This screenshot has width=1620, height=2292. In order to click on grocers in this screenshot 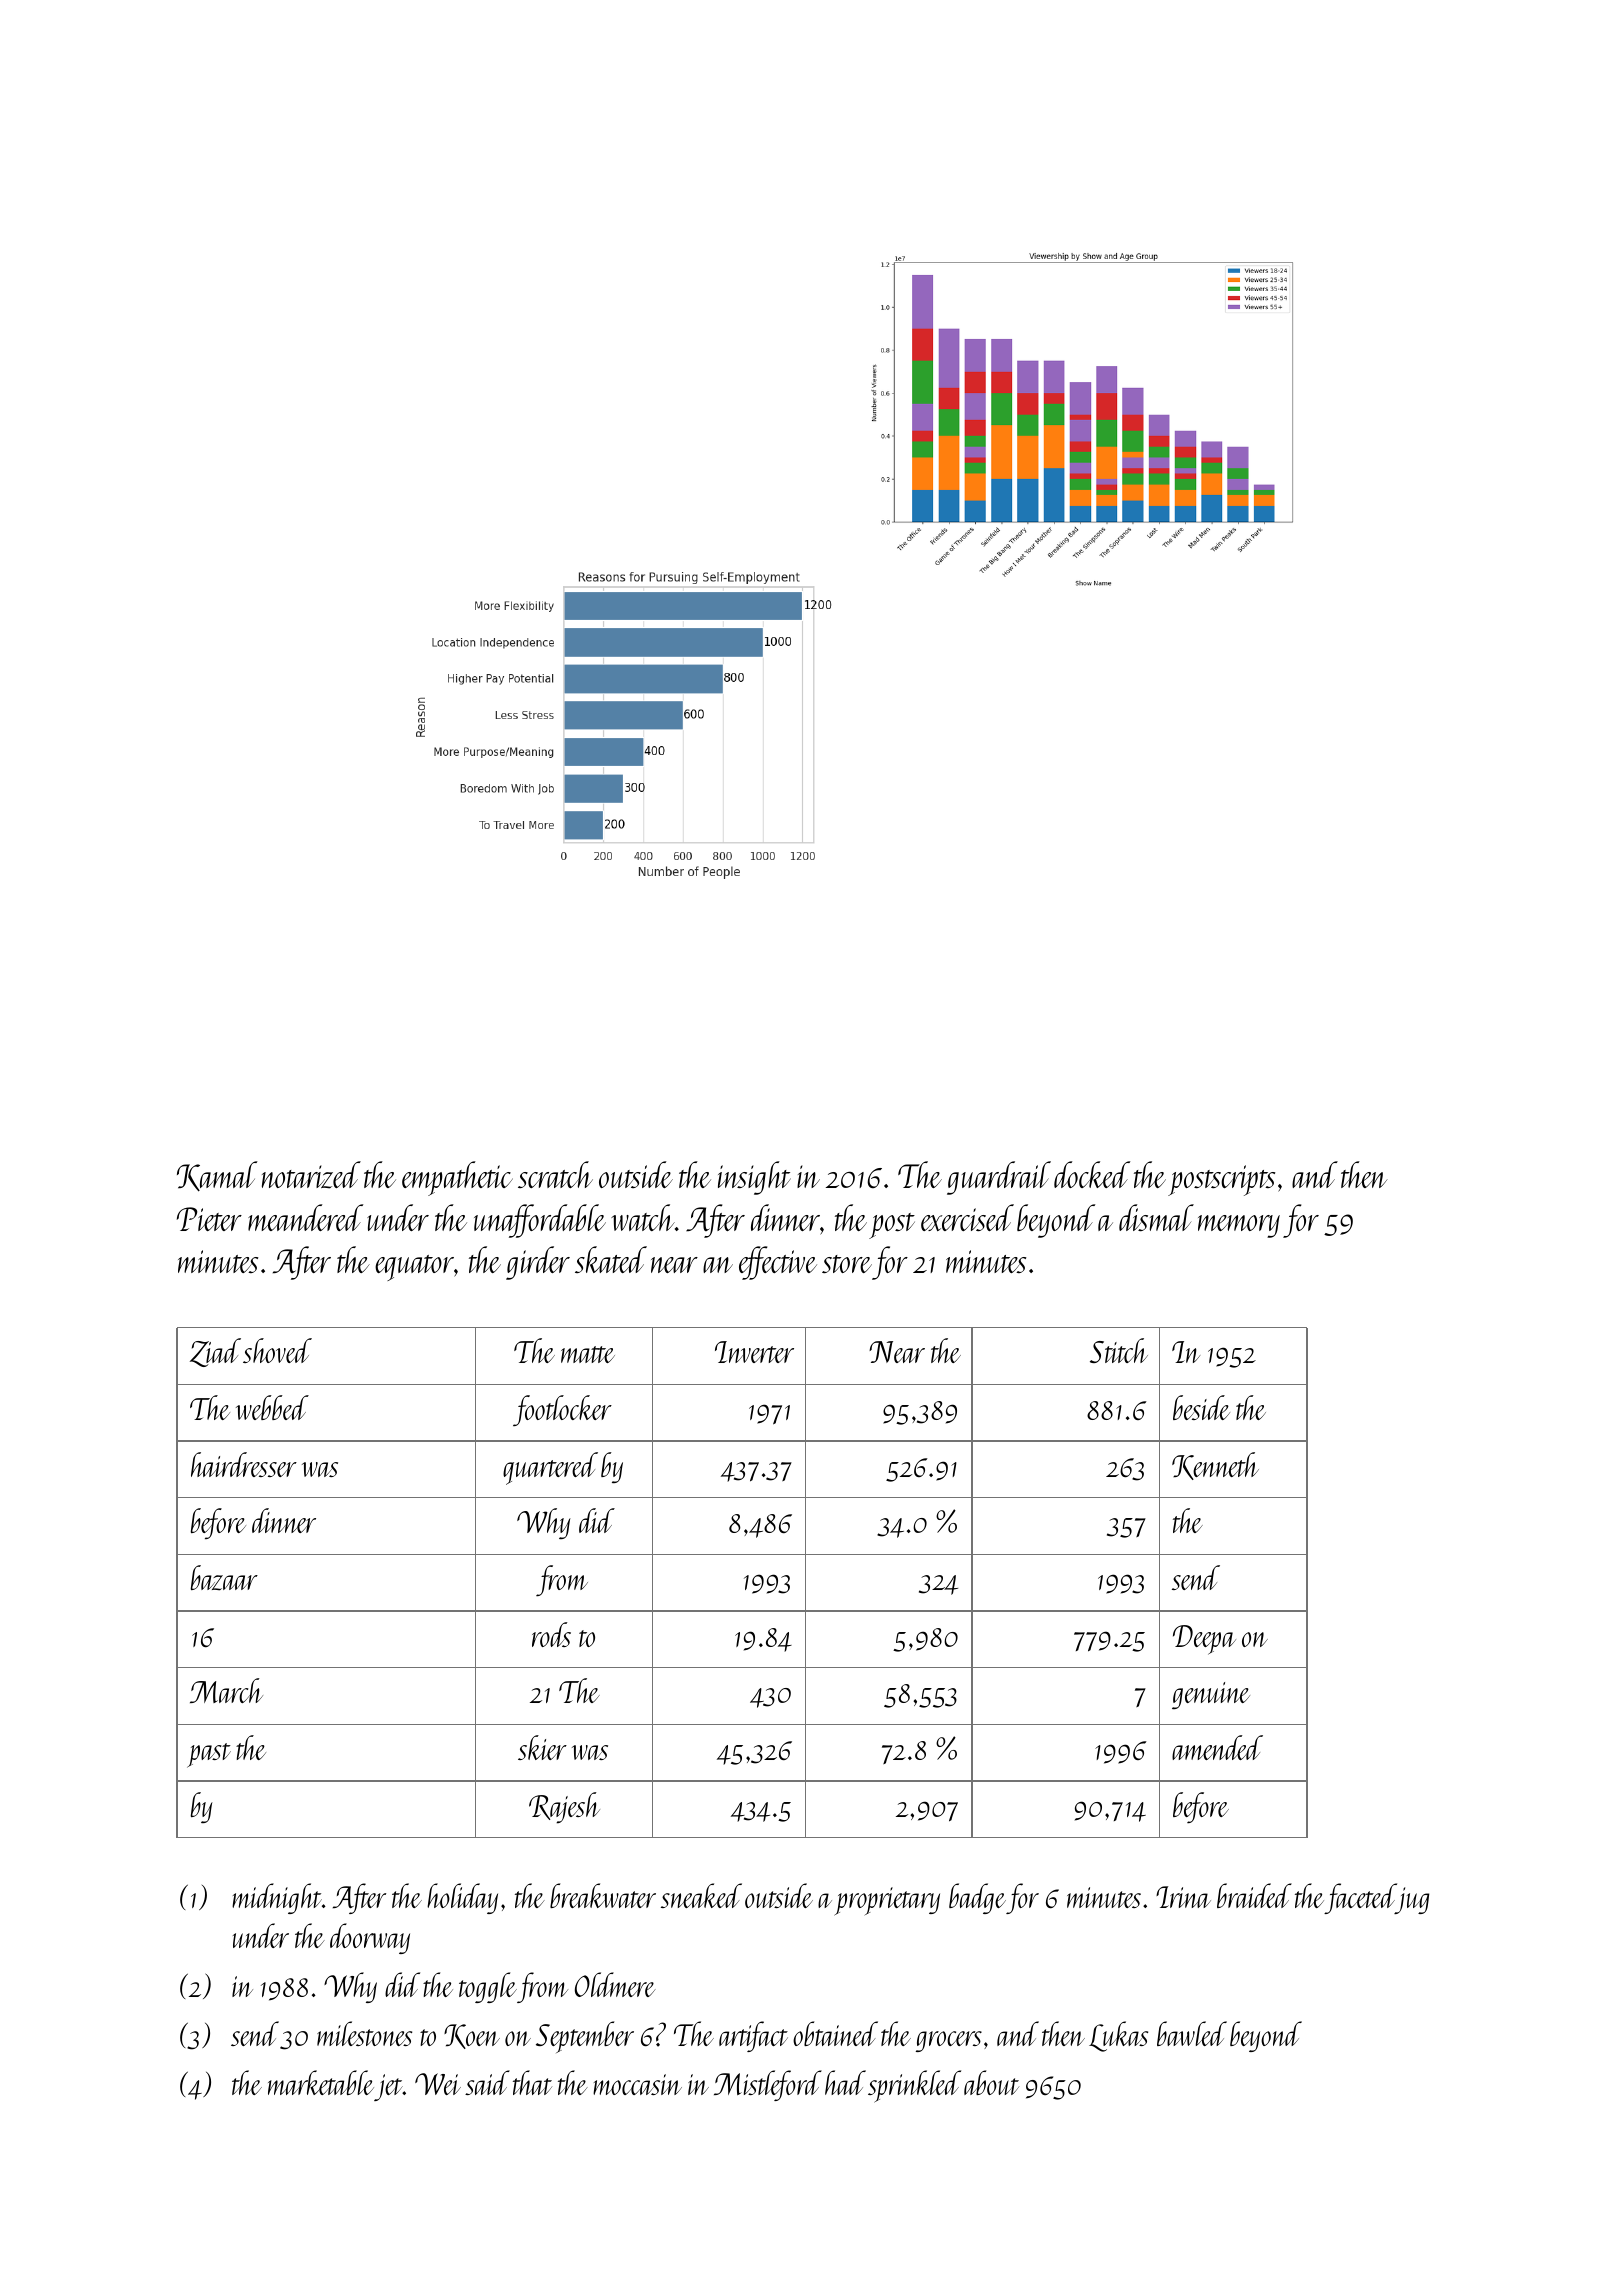, I will do `click(949, 2041)`.
